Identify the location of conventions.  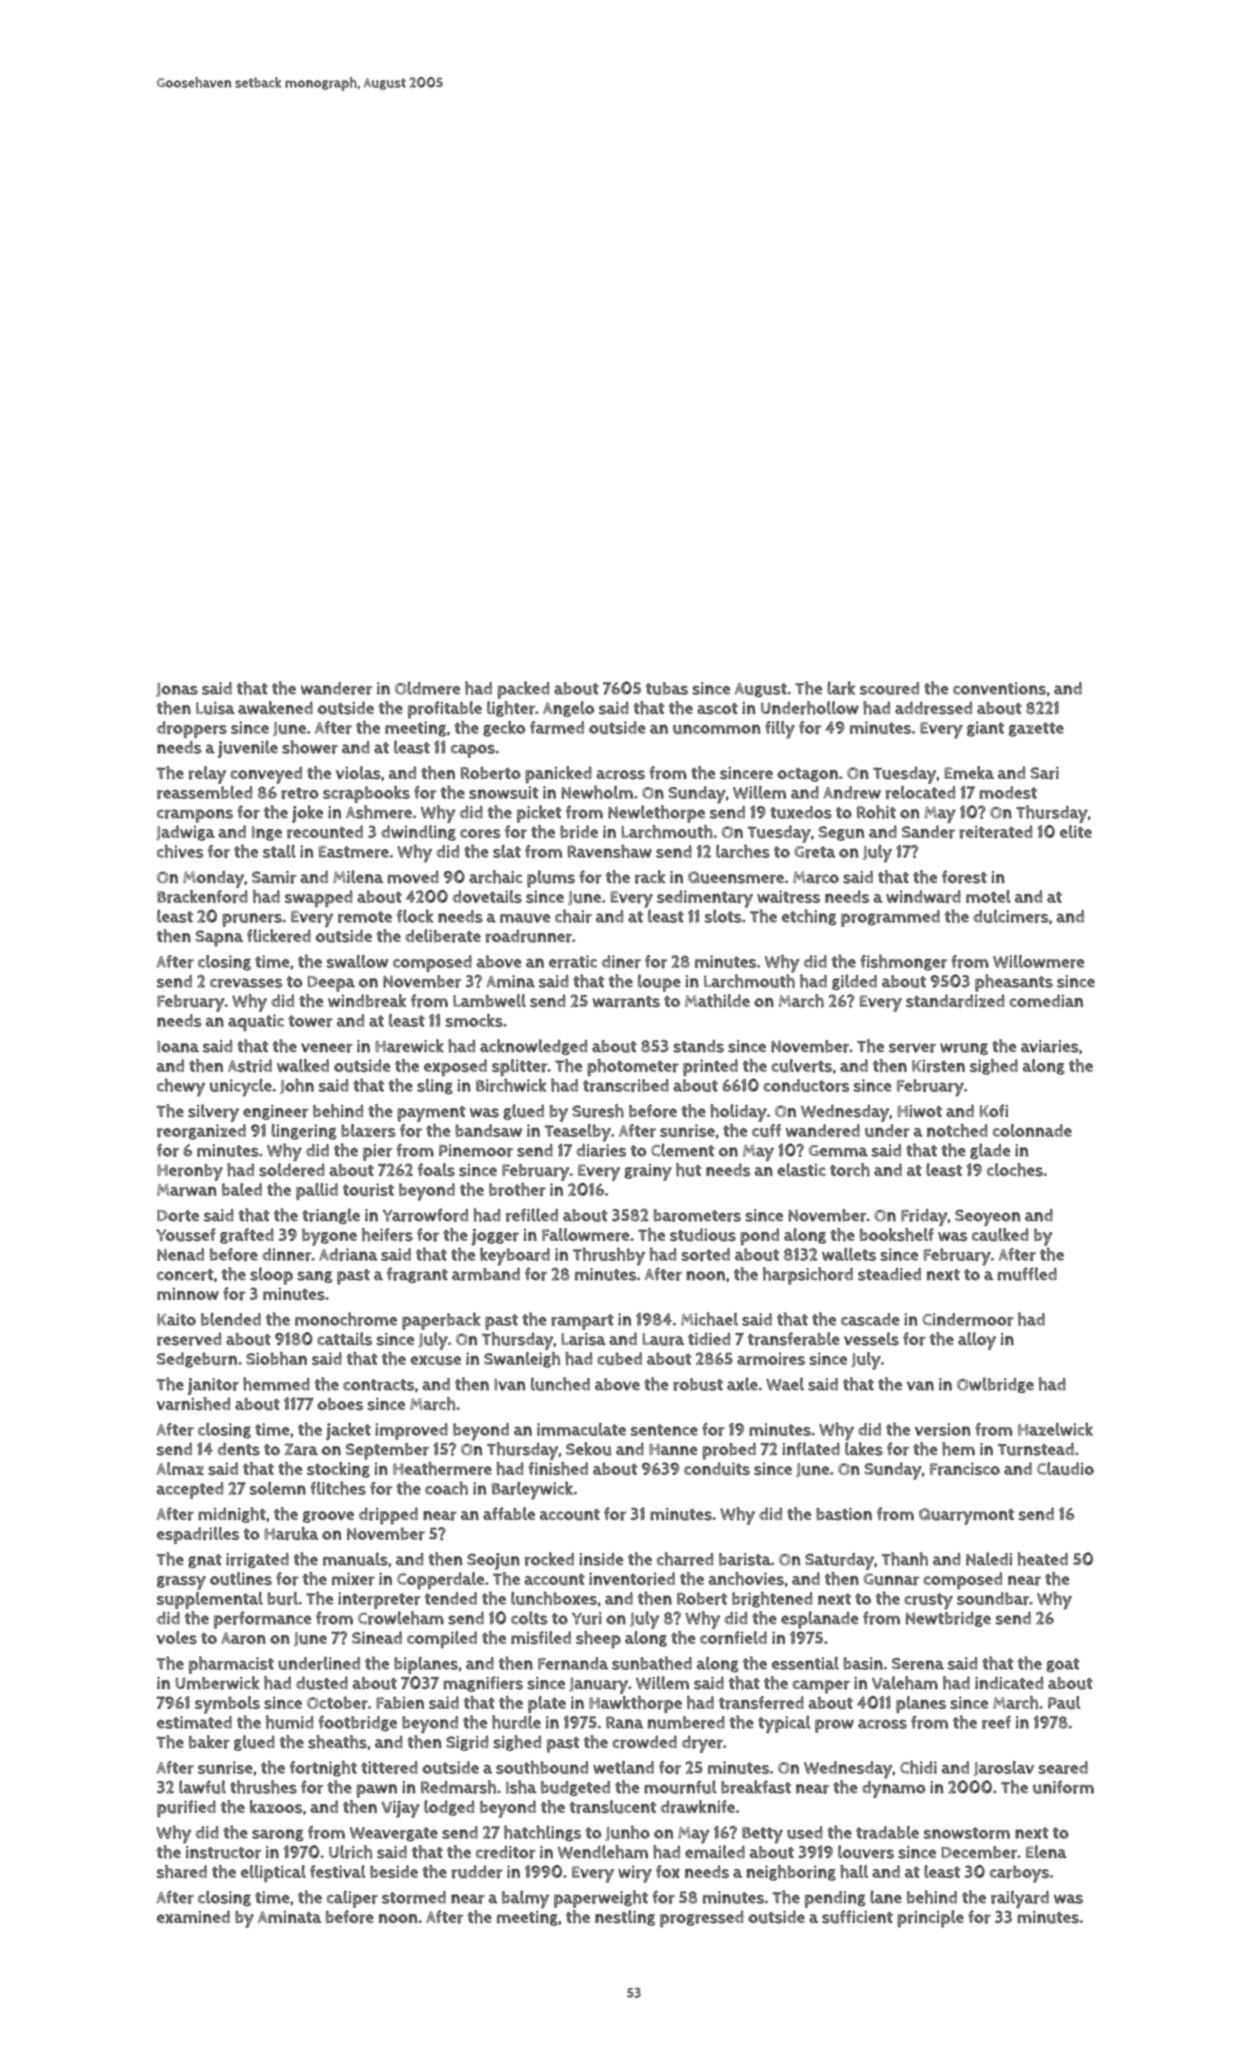
(999, 688).
